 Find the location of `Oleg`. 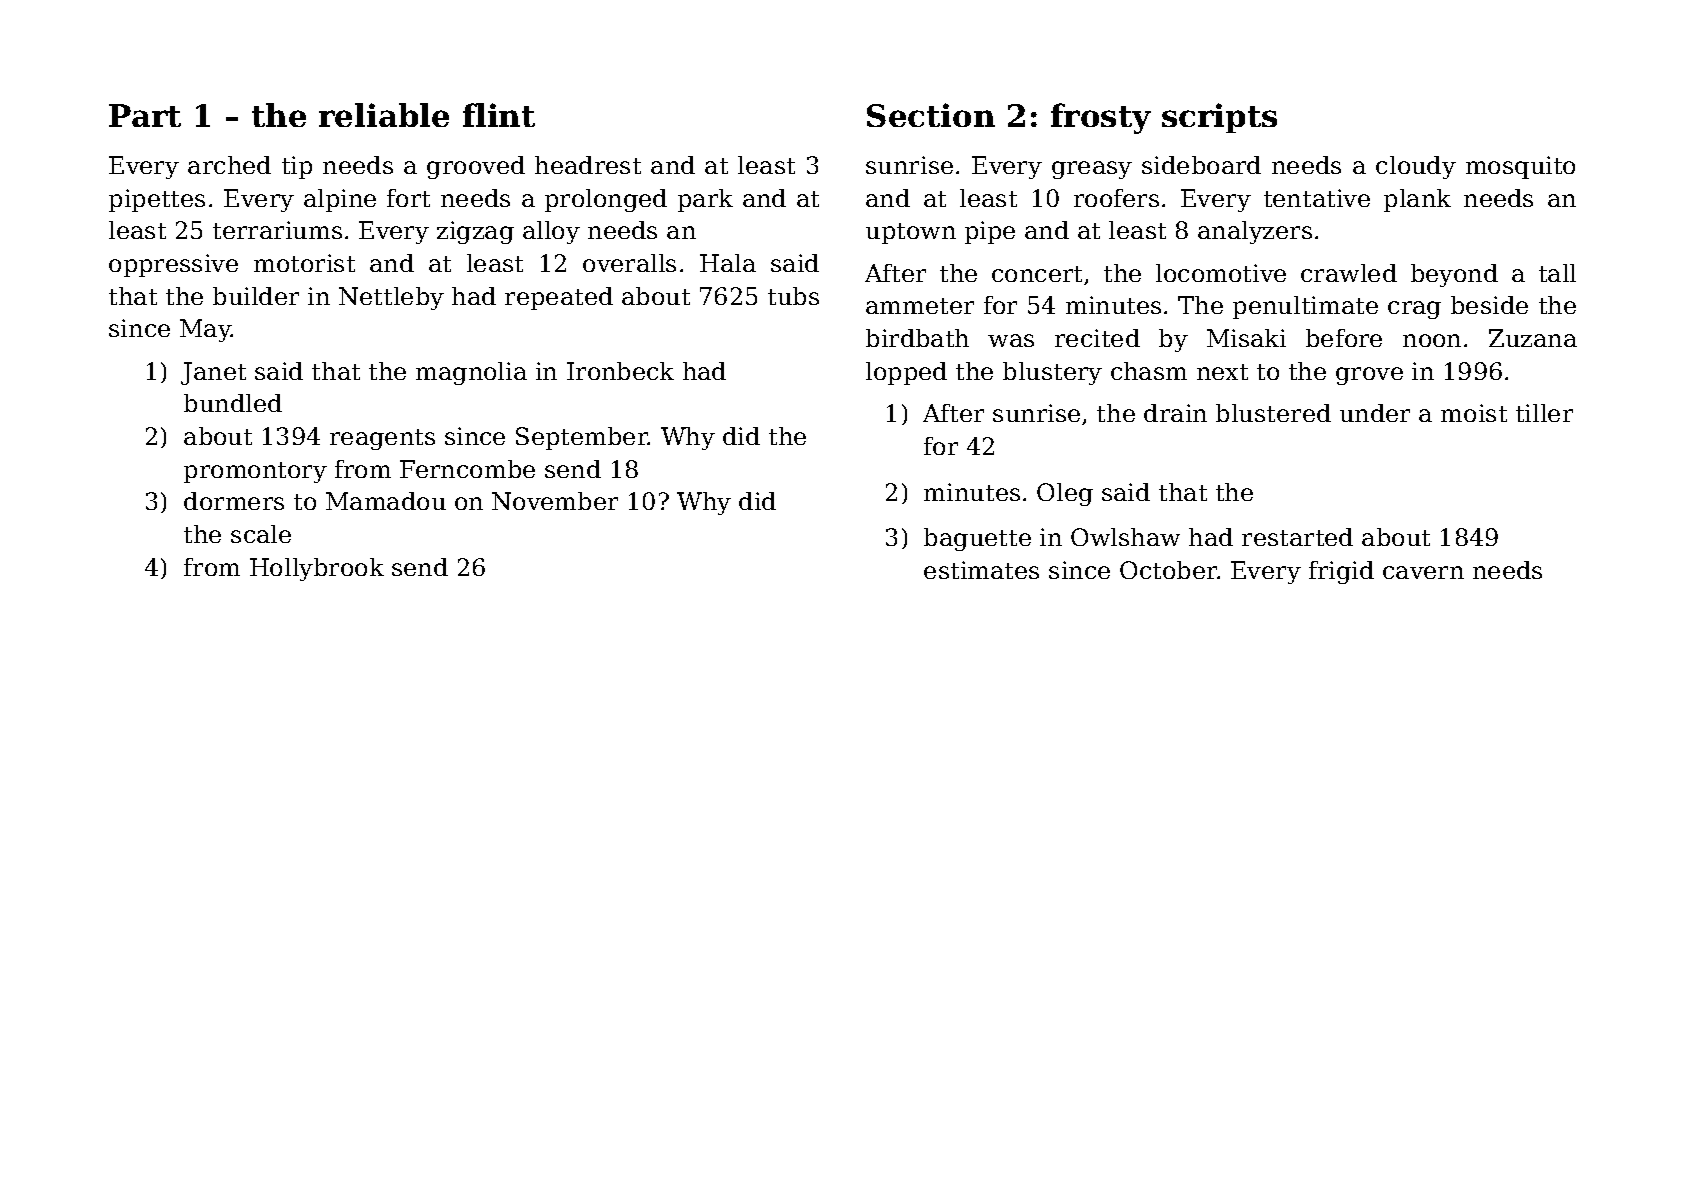

Oleg is located at coordinates (1065, 494).
